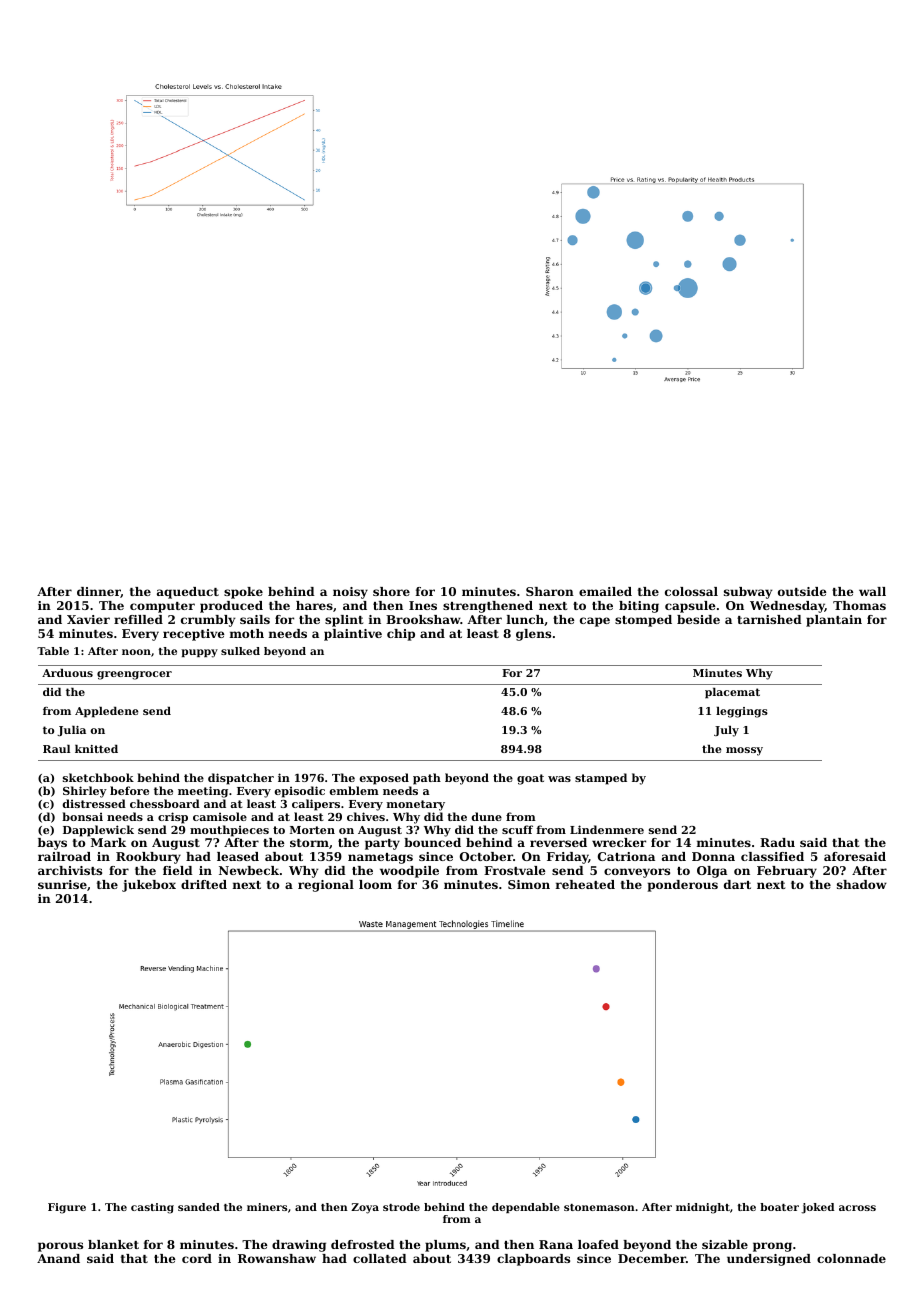 The width and height of the screenshot is (924, 1308). What do you see at coordinates (550, 591) in the screenshot?
I see `Sharon` at bounding box center [550, 591].
